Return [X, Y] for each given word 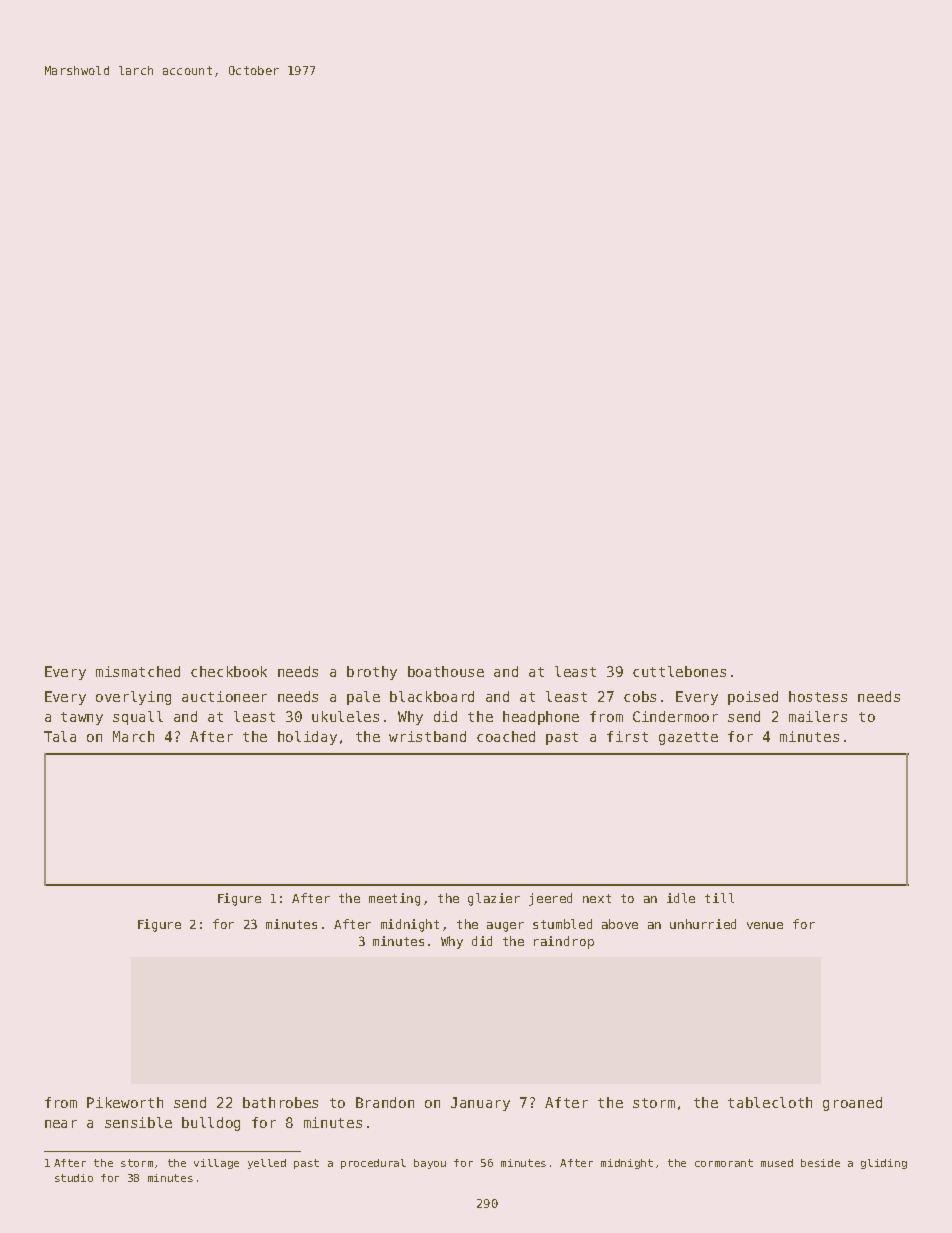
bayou [430, 1164]
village [216, 1164]
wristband [427, 736]
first [627, 736]
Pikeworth [125, 1102]
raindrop [564, 942]
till [719, 898]
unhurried [703, 924]
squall [138, 718]
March [133, 736]
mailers [818, 716]
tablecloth [770, 1102]
